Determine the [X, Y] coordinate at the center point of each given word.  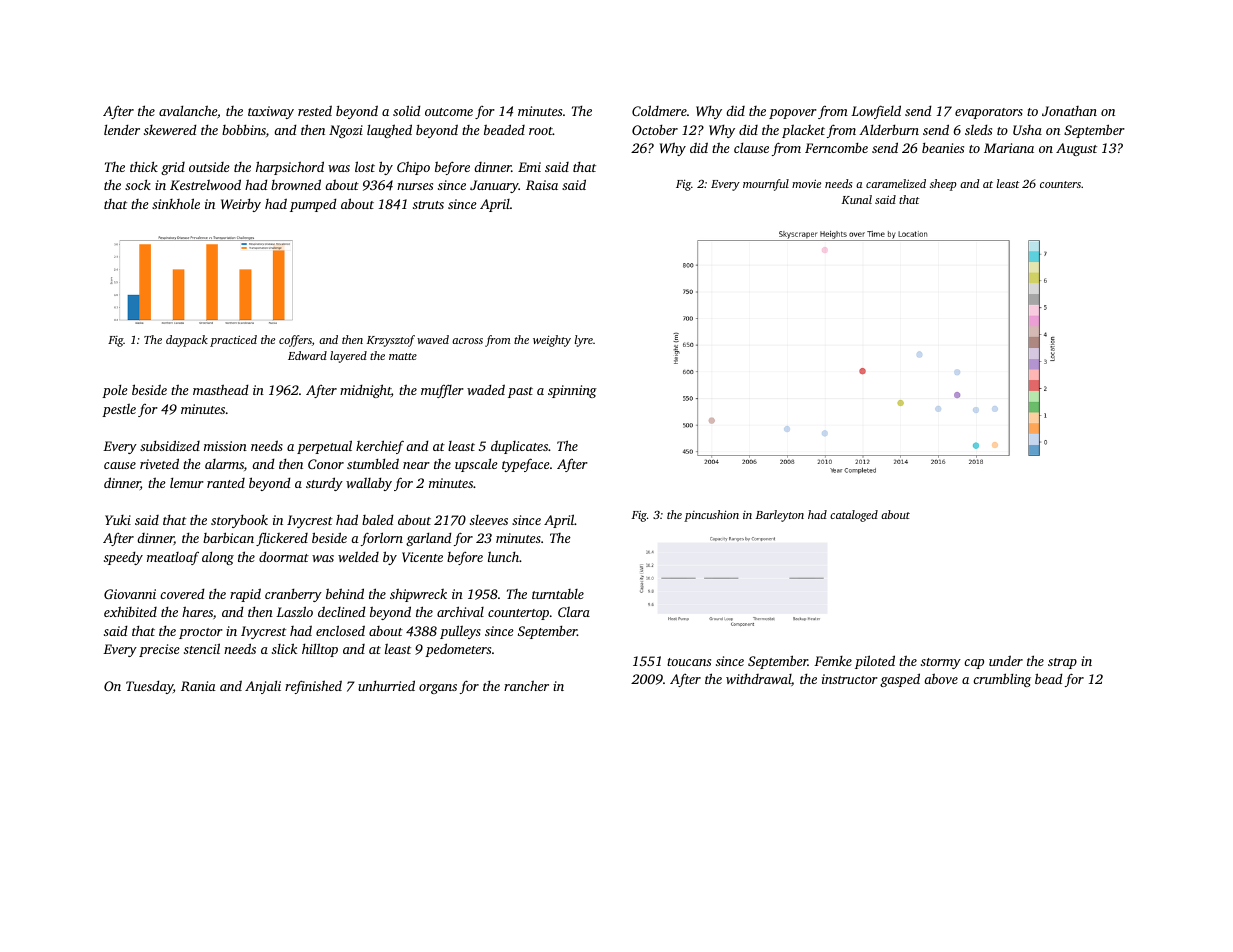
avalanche [188, 110]
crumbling [1002, 680]
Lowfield [876, 112]
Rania [198, 686]
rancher [526, 685]
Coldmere [659, 110]
